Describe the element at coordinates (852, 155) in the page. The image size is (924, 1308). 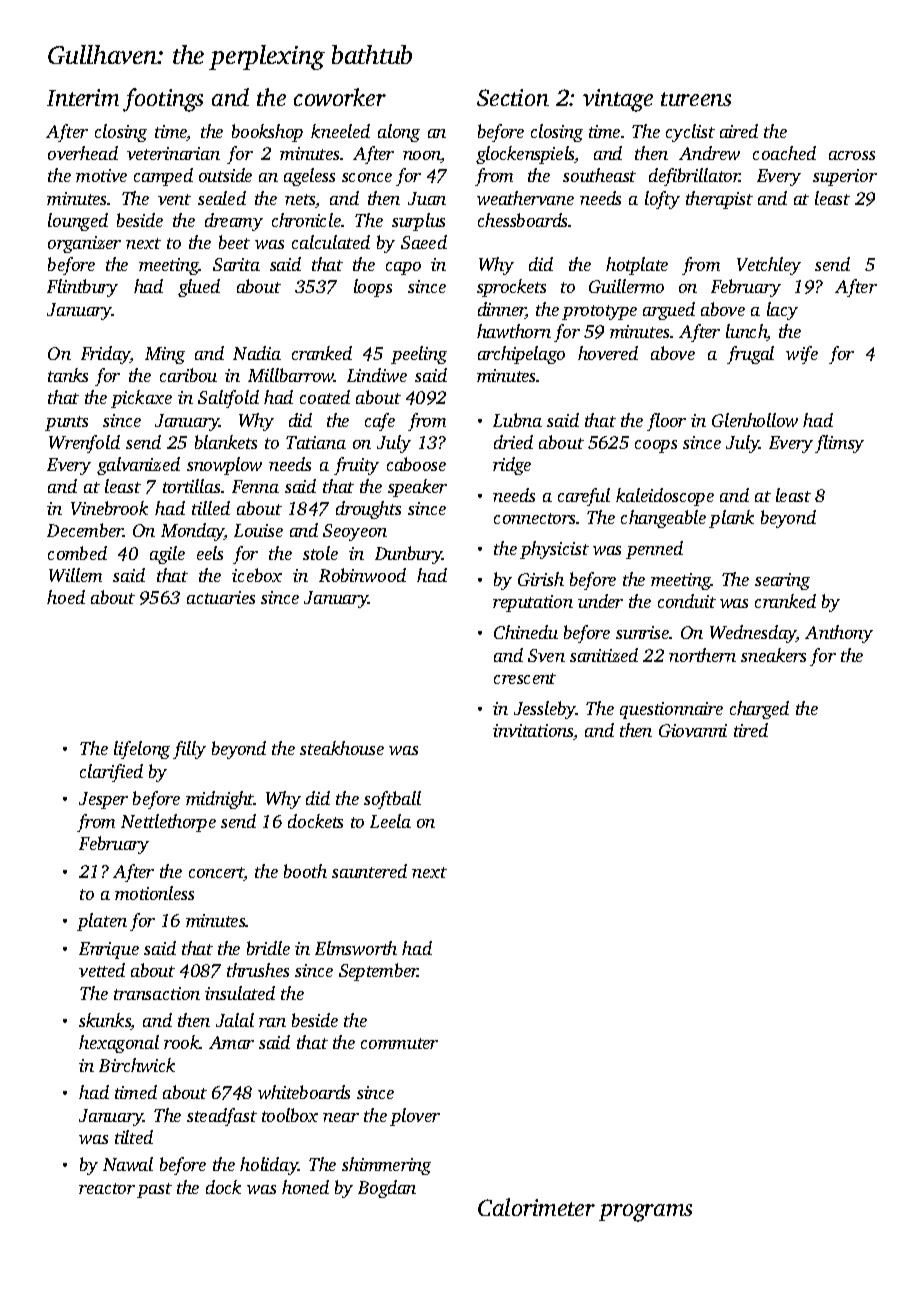
I see `across` at that location.
